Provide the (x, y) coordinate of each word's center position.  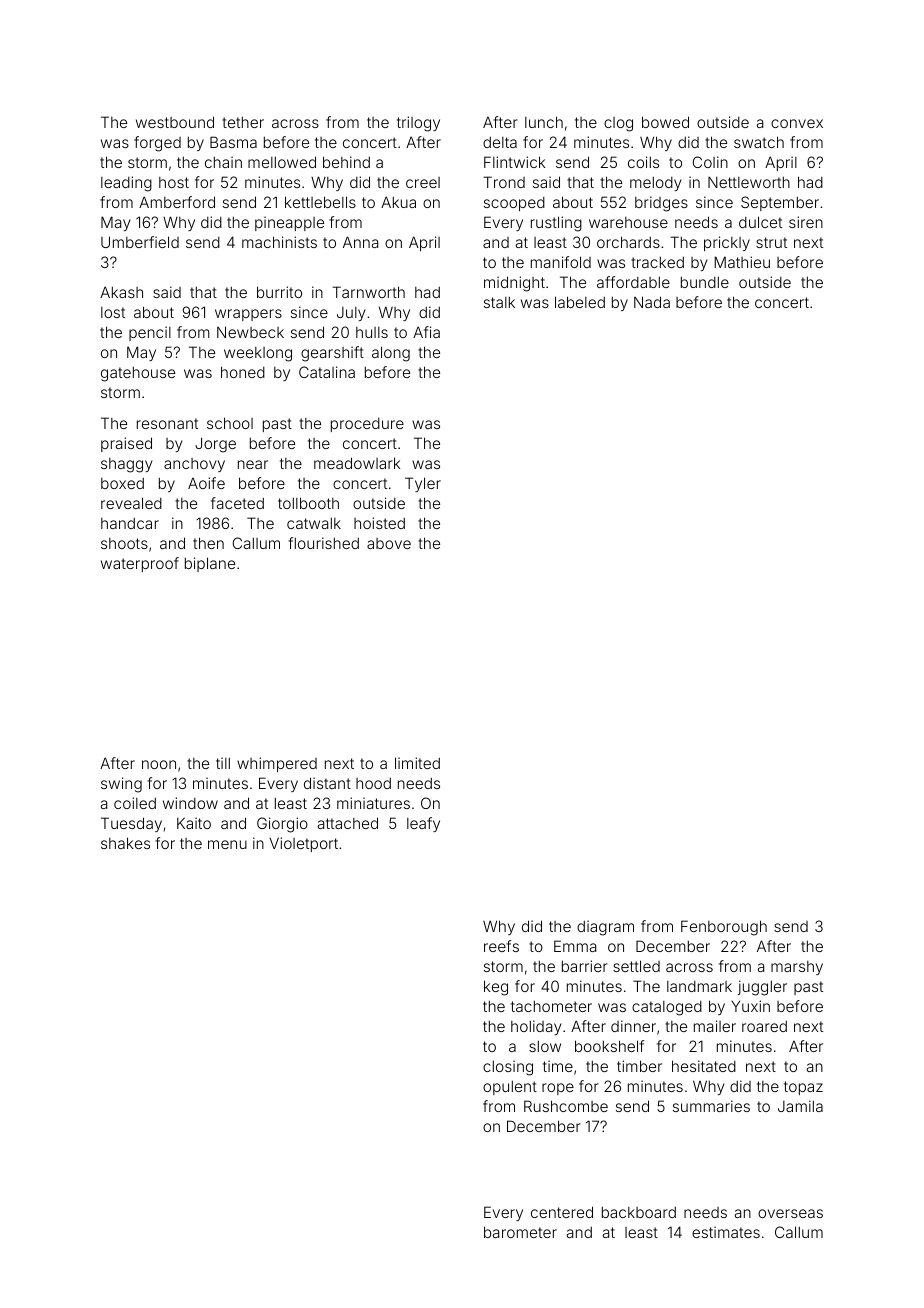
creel (423, 182)
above (389, 543)
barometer (520, 1232)
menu (227, 844)
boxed (122, 483)
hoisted (379, 523)
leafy (423, 824)
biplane (210, 564)
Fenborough (724, 928)
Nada (652, 302)
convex (797, 123)
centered (562, 1212)
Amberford (177, 202)
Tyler (423, 484)
